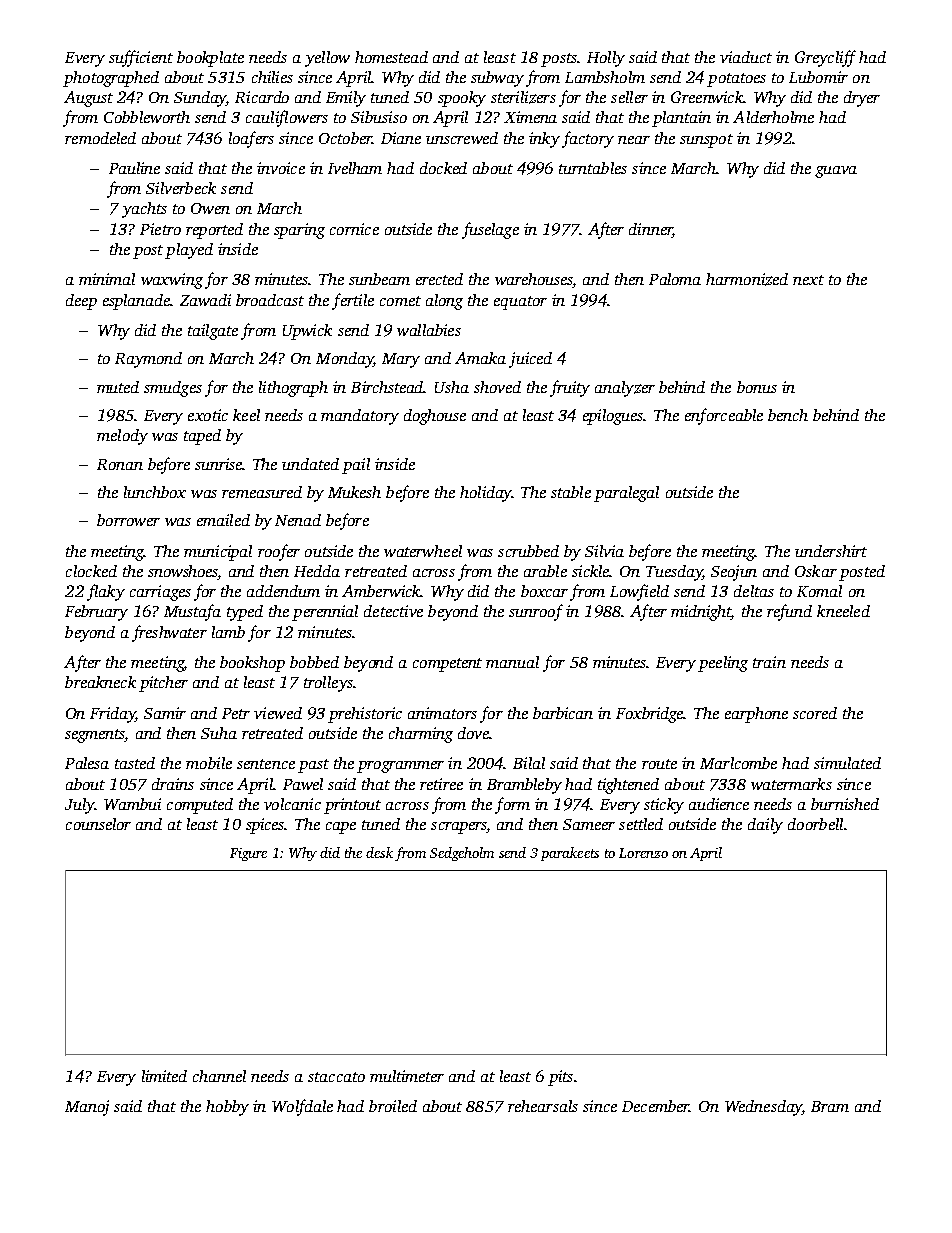 This document has width=952, height=1233. I want to click on limited, so click(164, 1076).
